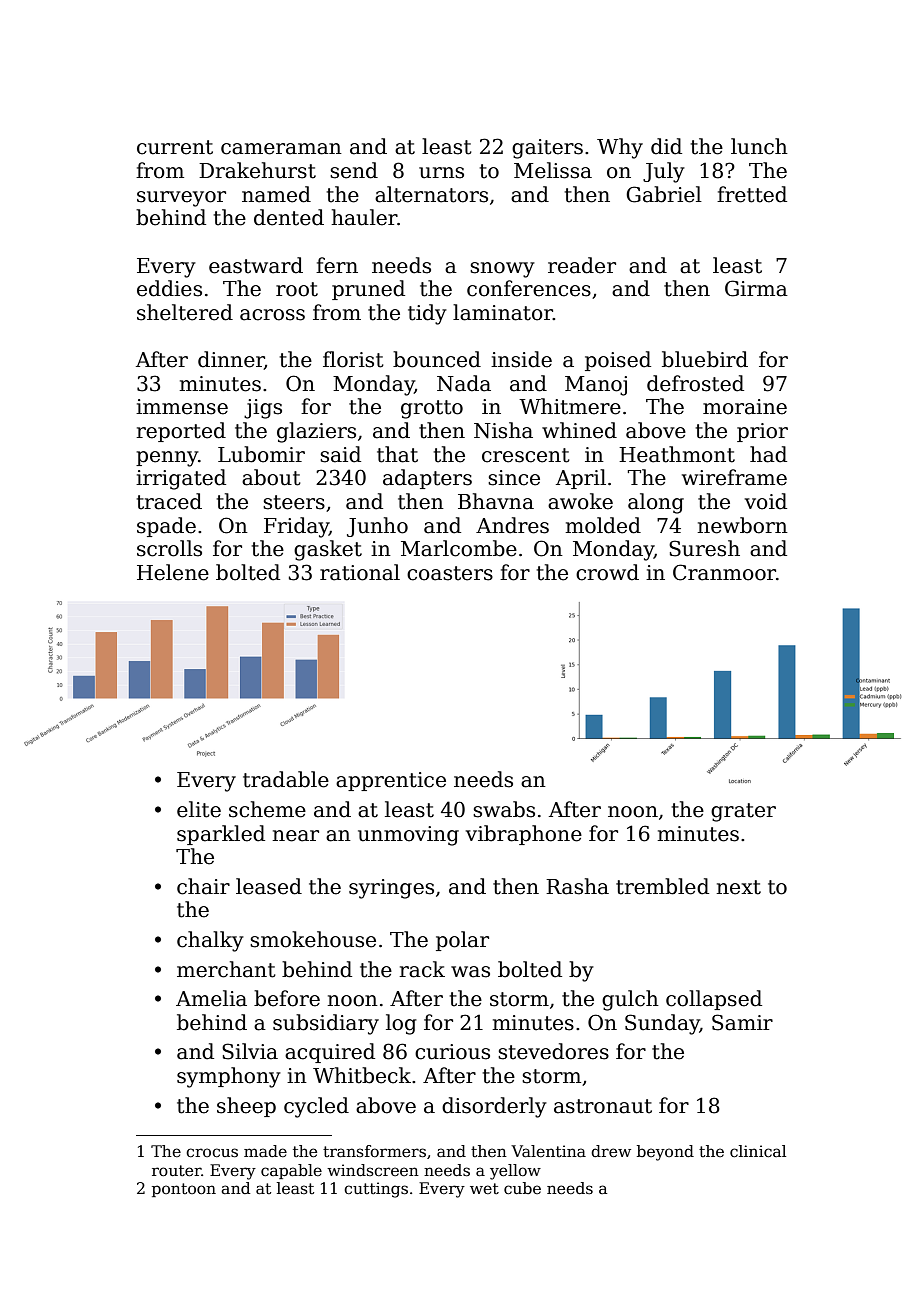  What do you see at coordinates (173, 572) in the screenshot?
I see `Helene` at bounding box center [173, 572].
